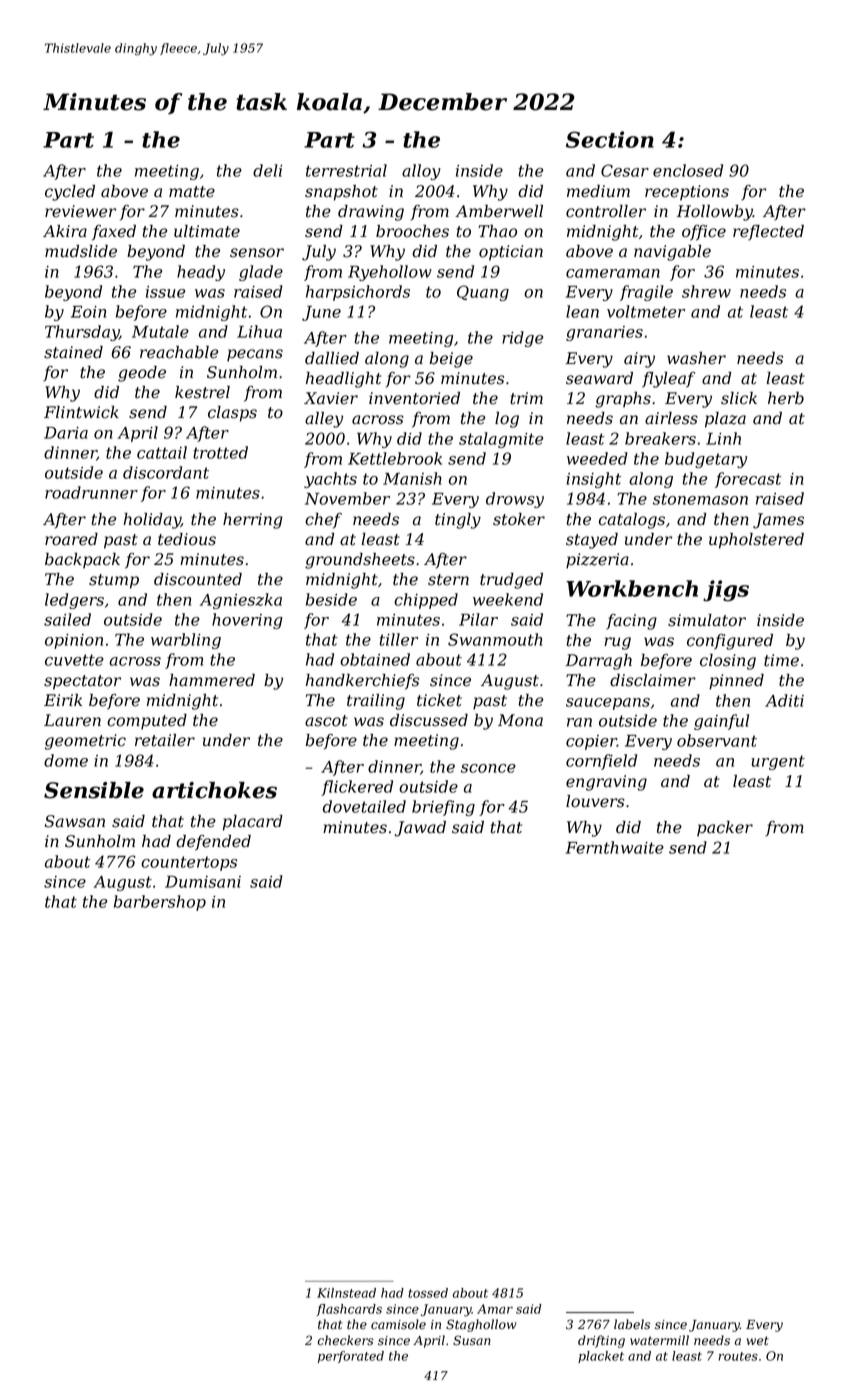 The image size is (849, 1400). Describe the element at coordinates (421, 172) in the page. I see `alloy` at that location.
